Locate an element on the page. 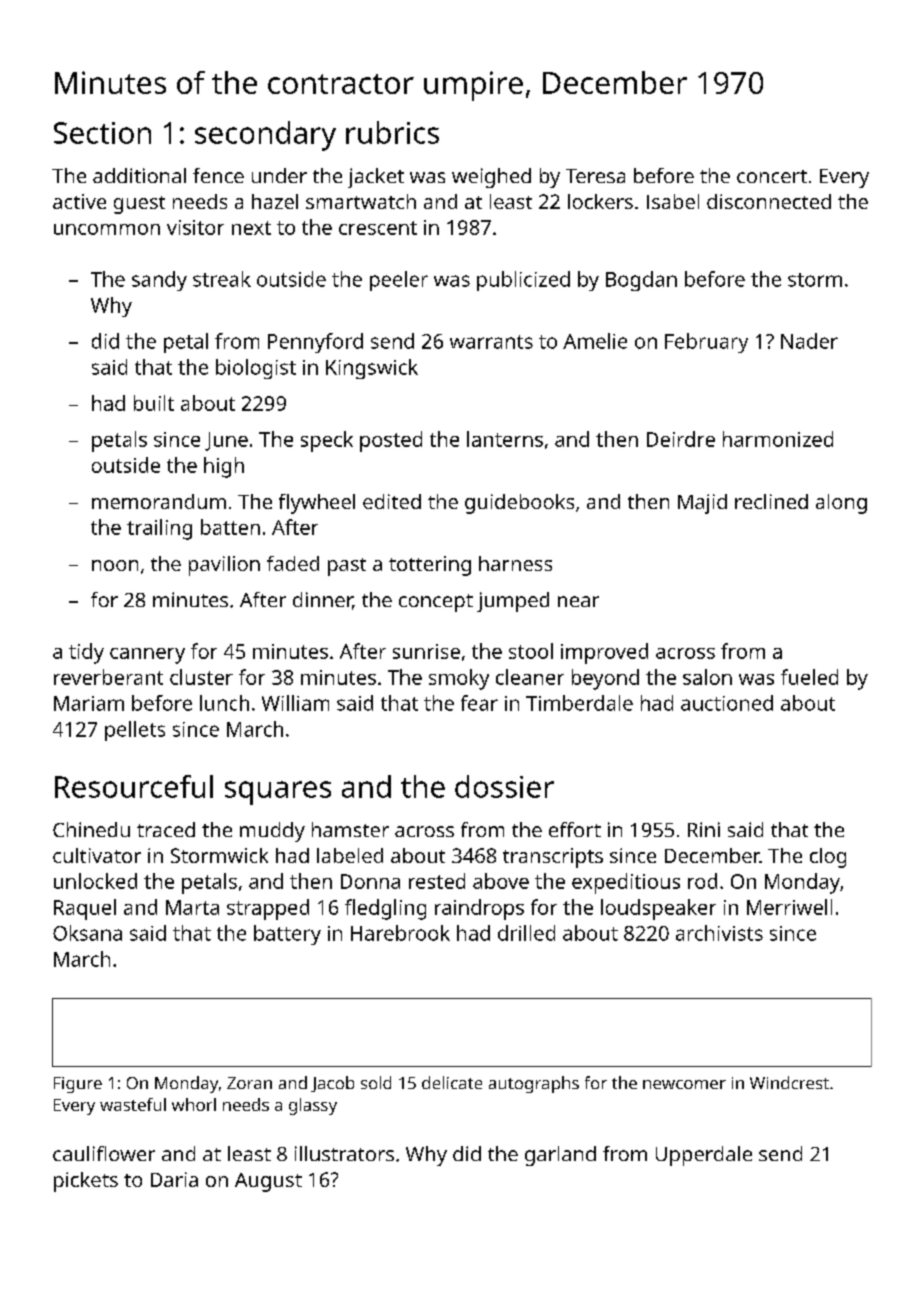  next is located at coordinates (251, 228).
